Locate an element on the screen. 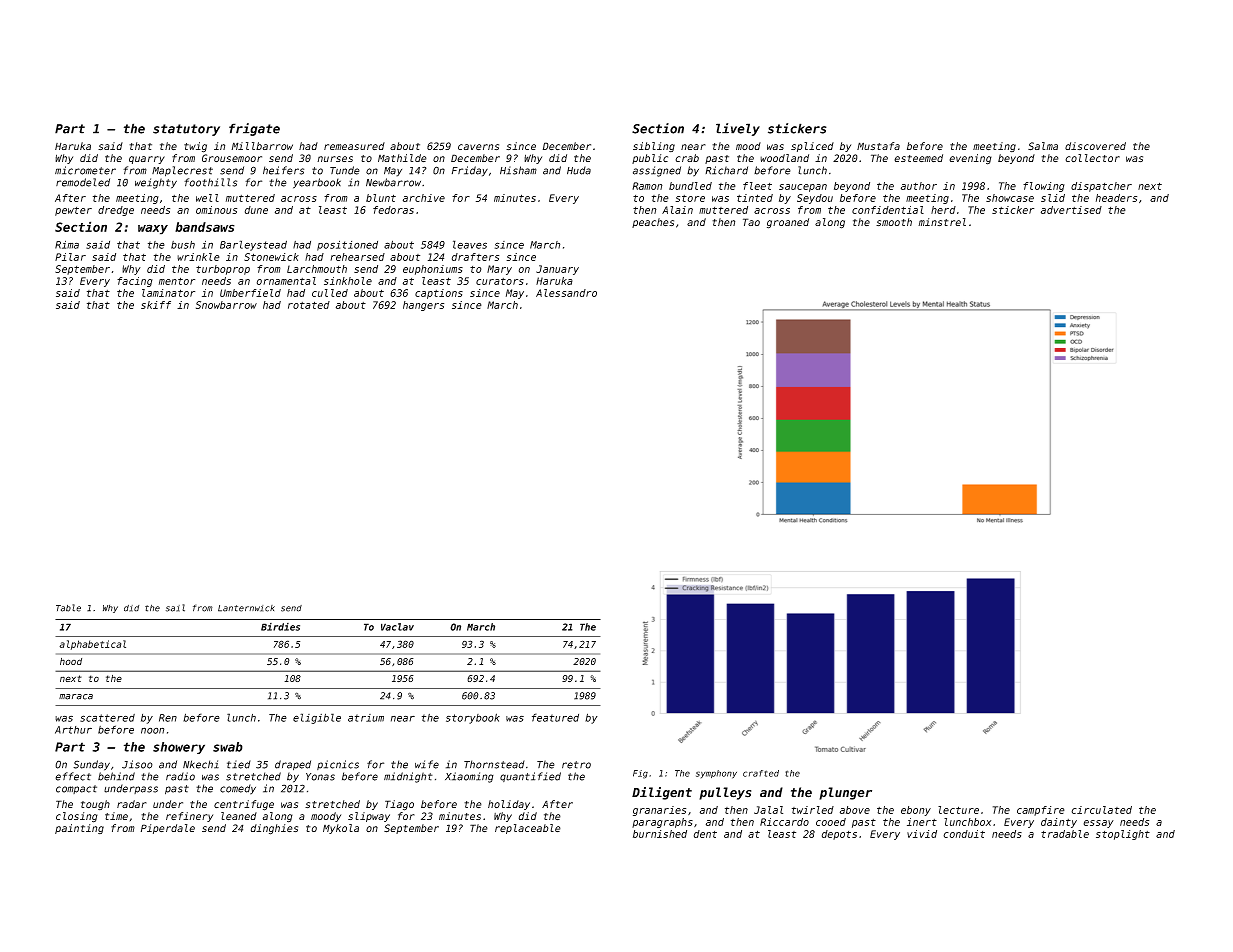 This screenshot has height=952, width=1233. frigate is located at coordinates (254, 129).
